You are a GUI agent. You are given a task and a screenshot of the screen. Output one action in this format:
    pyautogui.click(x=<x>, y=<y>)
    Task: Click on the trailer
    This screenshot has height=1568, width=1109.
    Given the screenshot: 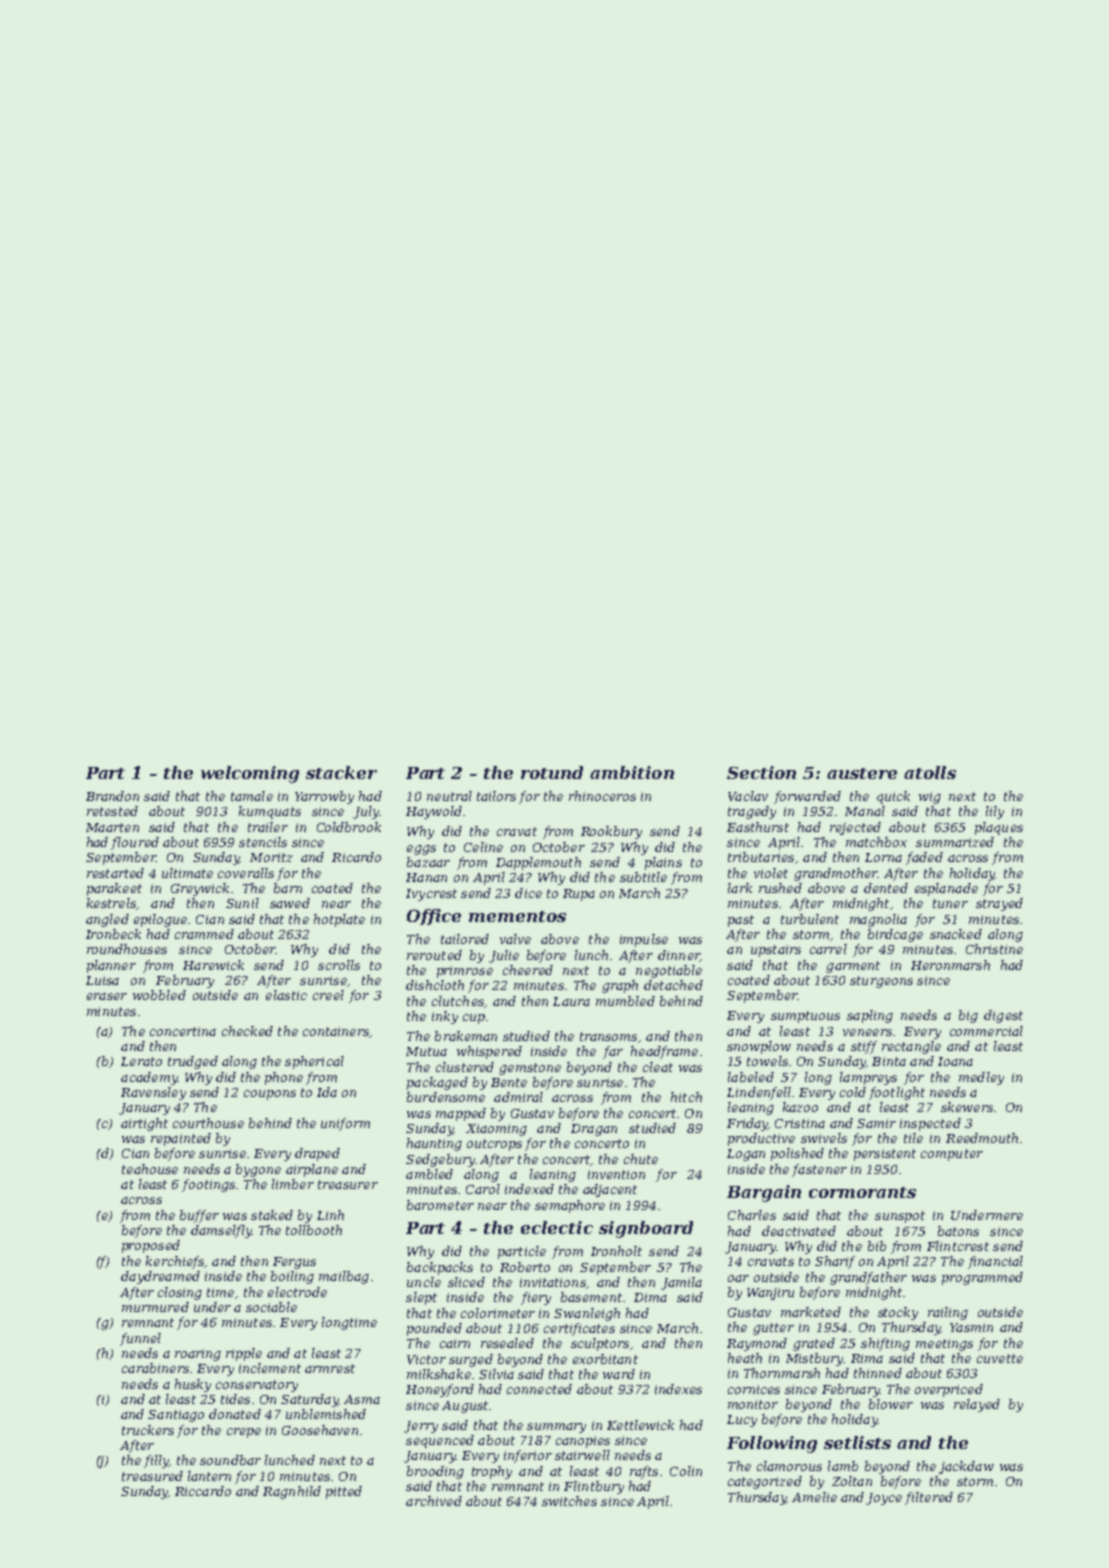 What is the action you would take?
    pyautogui.click(x=268, y=827)
